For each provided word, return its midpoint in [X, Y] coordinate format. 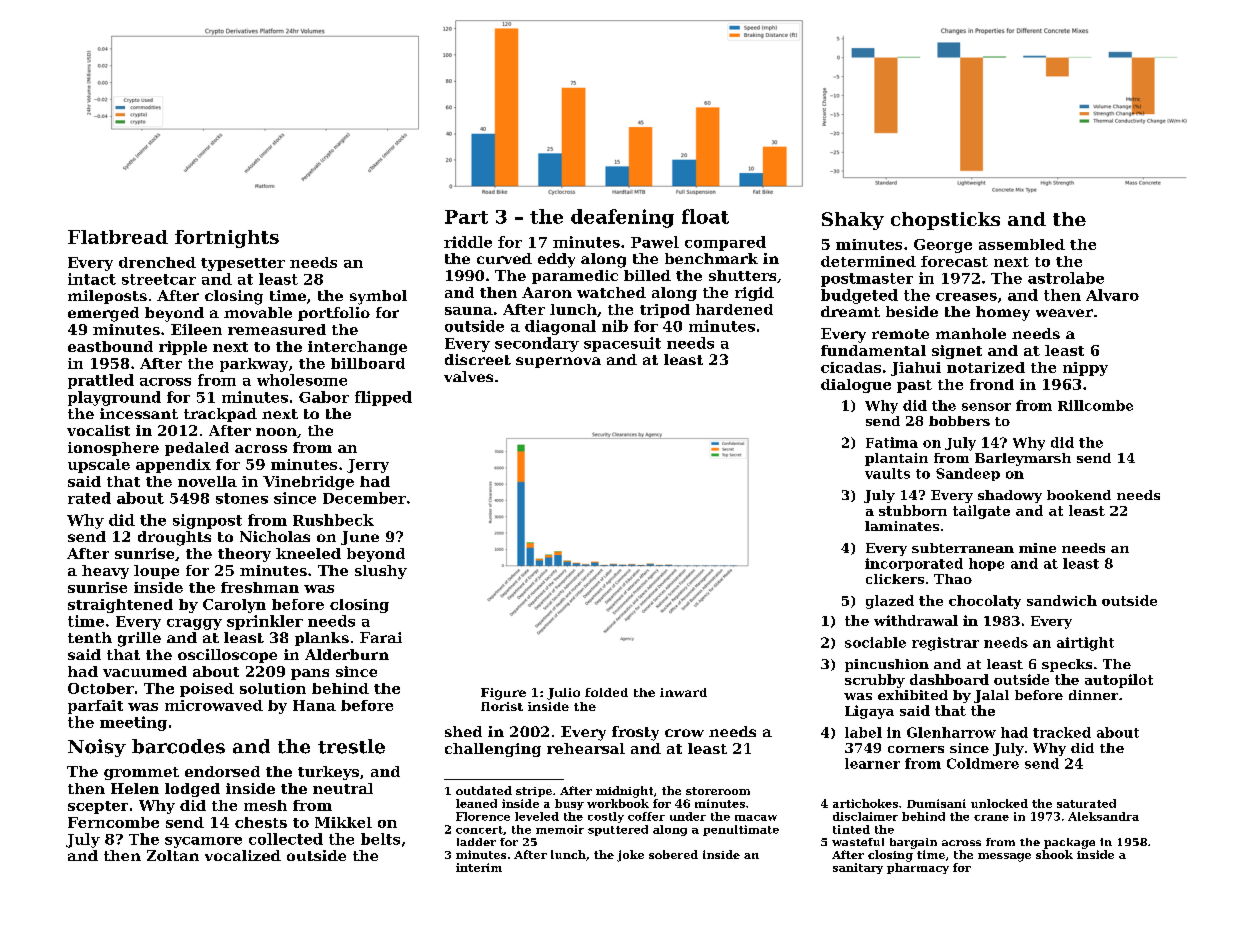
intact [92, 279]
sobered [673, 854]
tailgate [981, 512]
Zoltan [173, 855]
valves [468, 376]
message [1004, 857]
